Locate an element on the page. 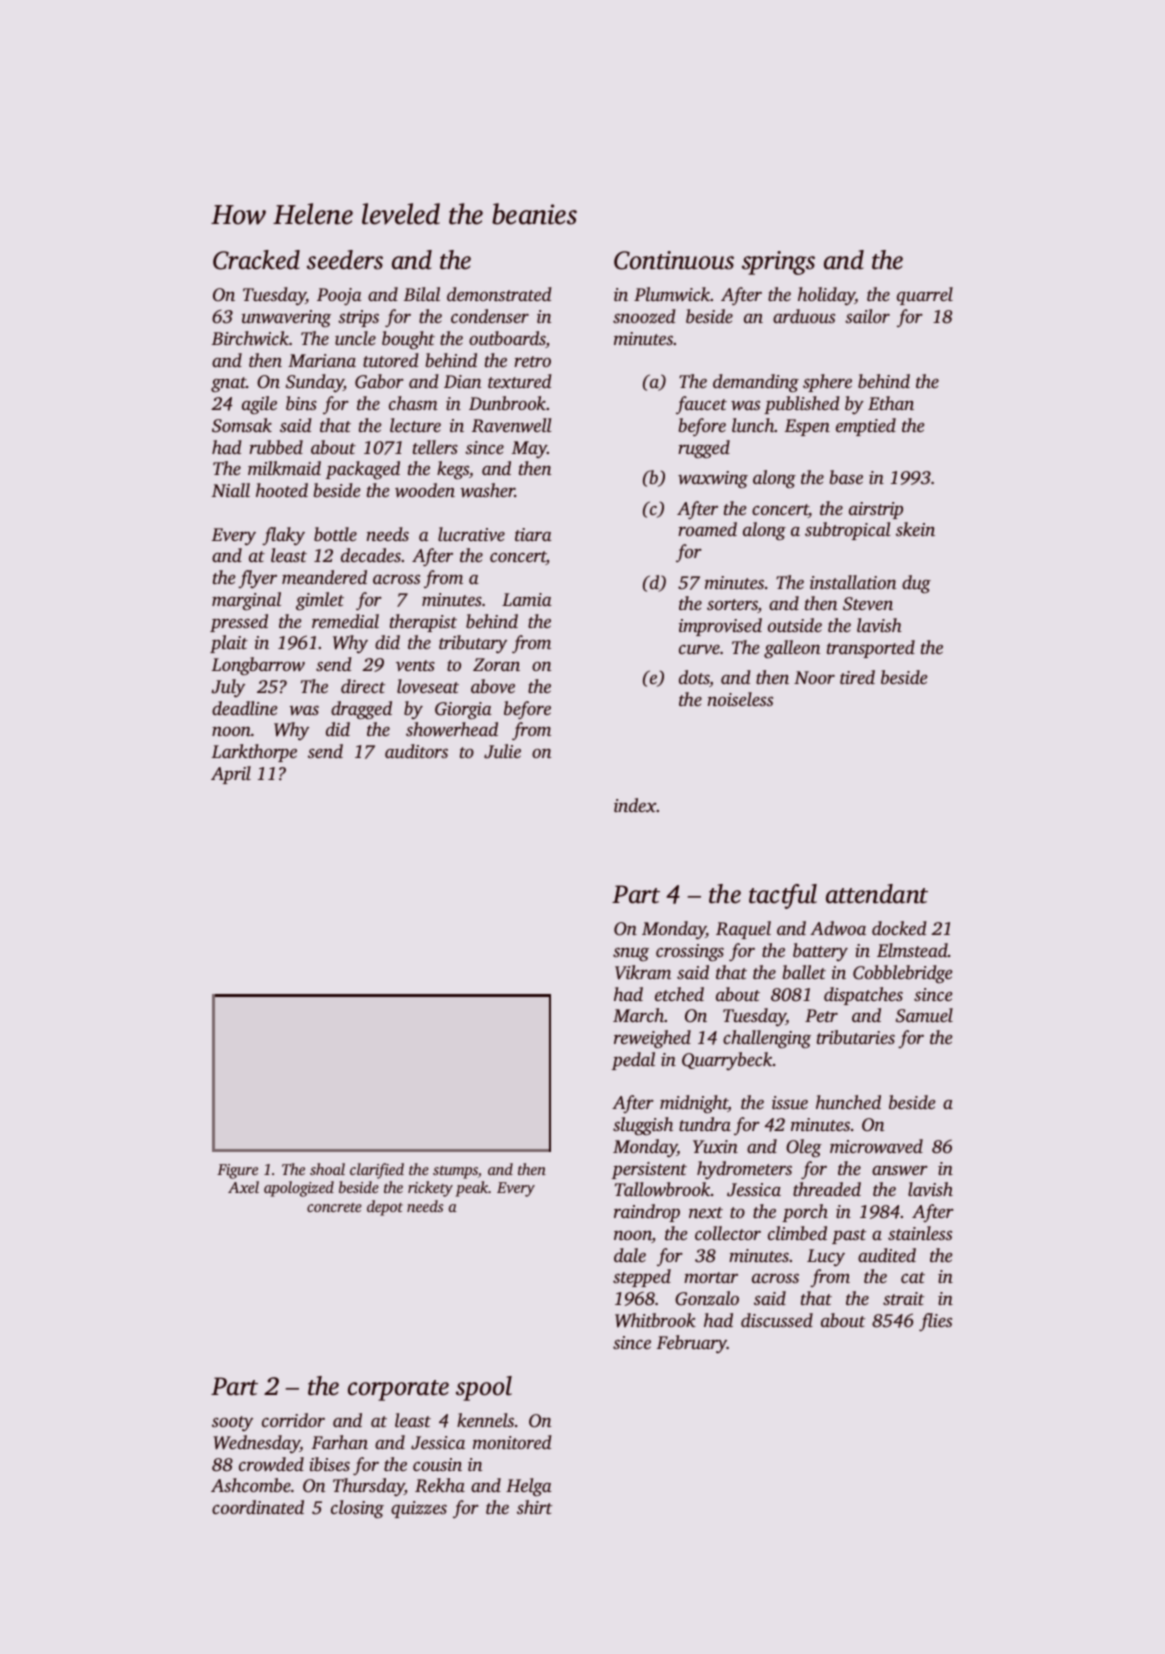 The height and width of the page is (1654, 1165). direct is located at coordinates (363, 686).
